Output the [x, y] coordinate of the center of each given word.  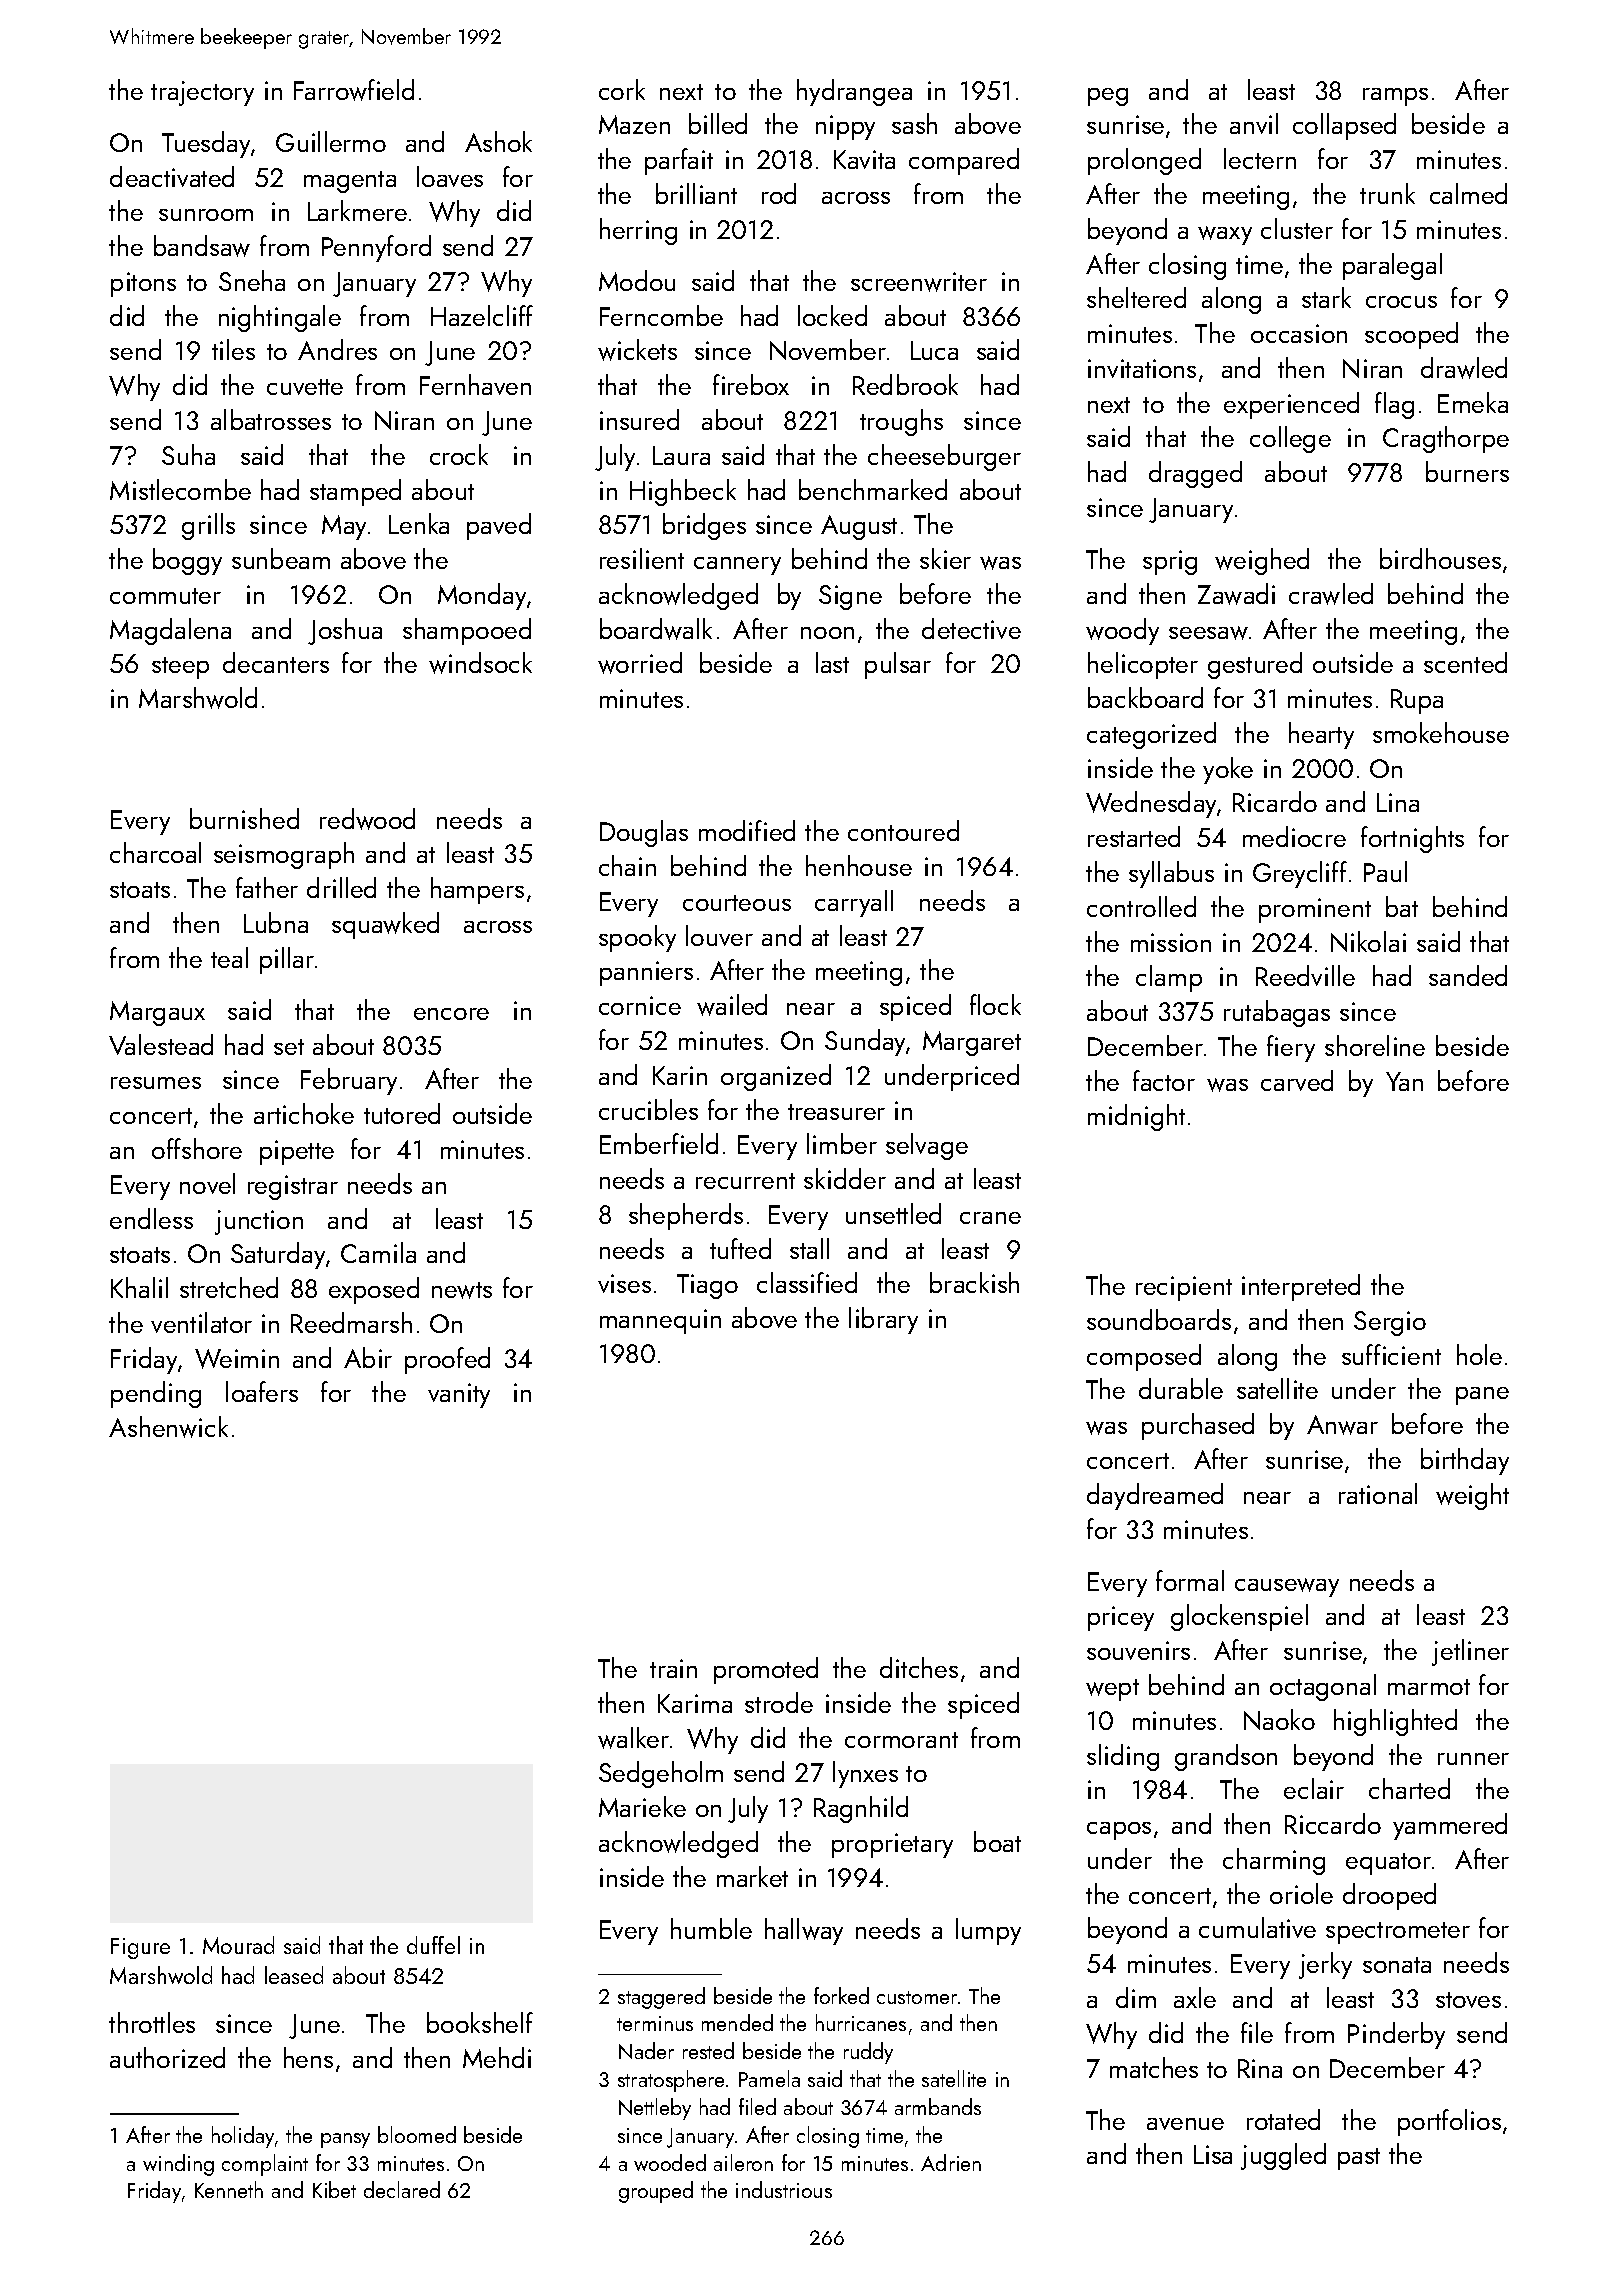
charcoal [155, 852]
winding [178, 2165]
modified [747, 830]
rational [1378, 1493]
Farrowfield [354, 90]
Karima [695, 1703]
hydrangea [854, 92]
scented [1465, 662]
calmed [1468, 193]
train [673, 1668]
